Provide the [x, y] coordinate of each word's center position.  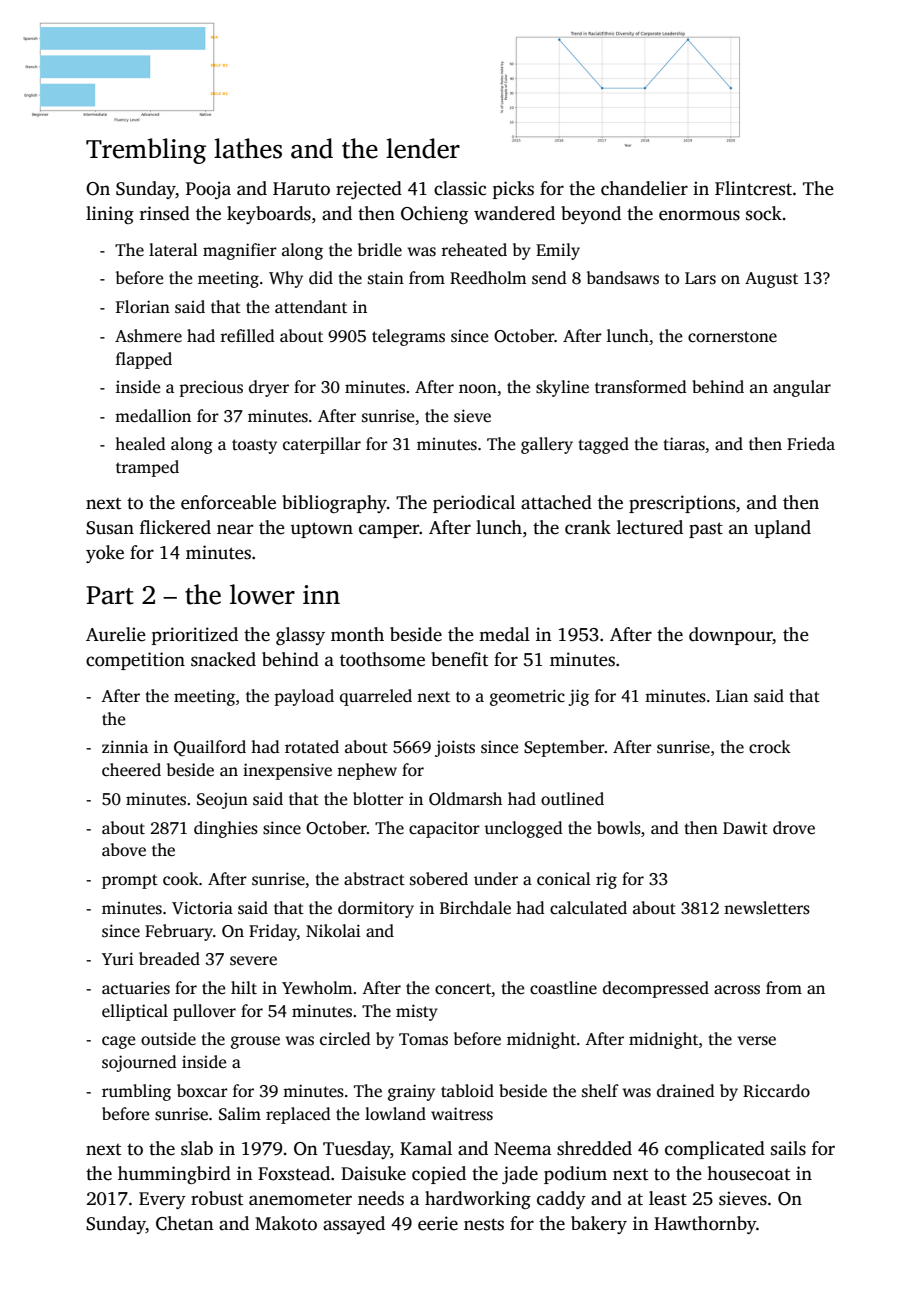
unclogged [523, 829]
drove [794, 828]
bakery [599, 1225]
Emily [558, 251]
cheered [131, 770]
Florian [143, 306]
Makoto [286, 1223]
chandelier [644, 188]
